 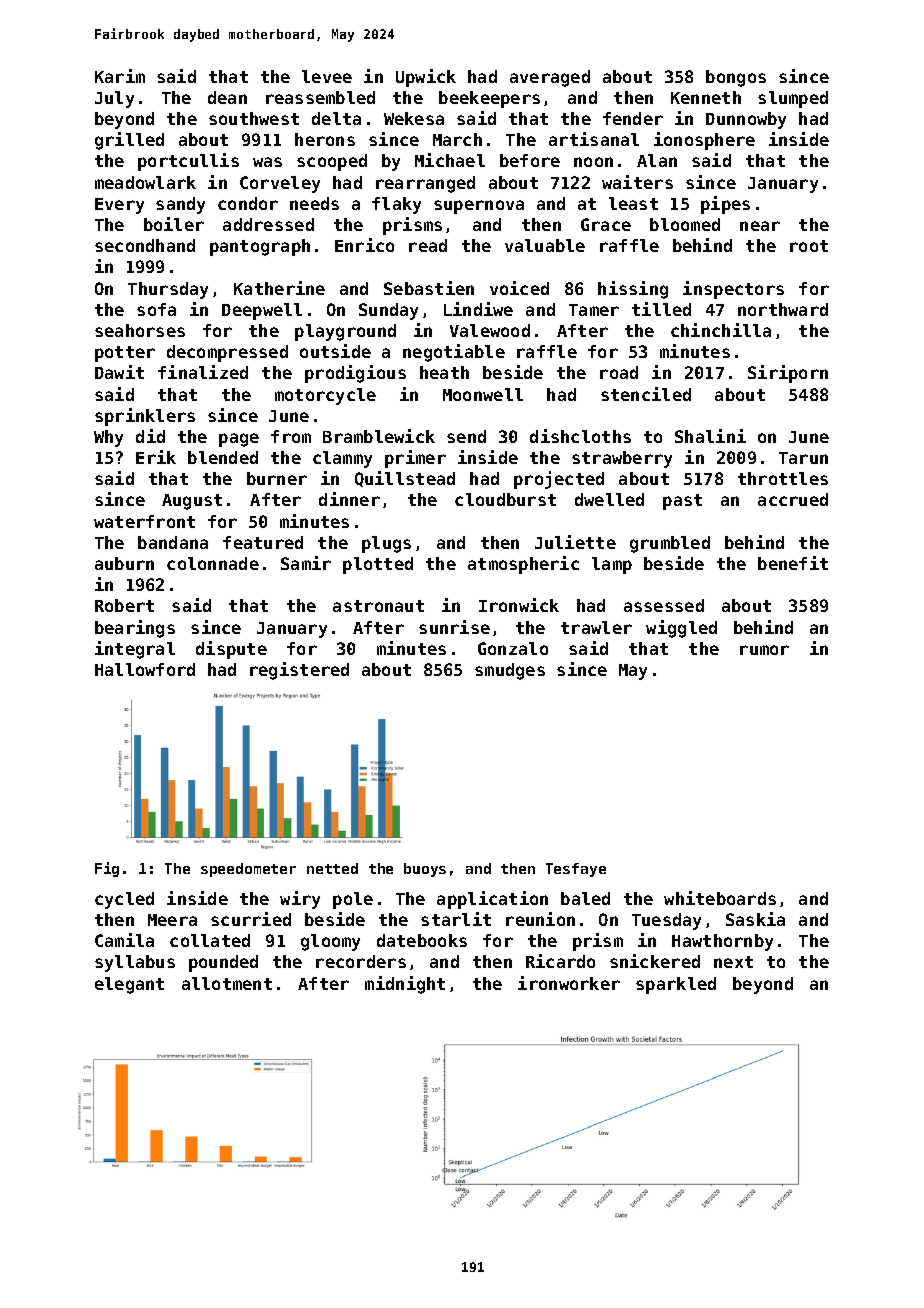 What do you see at coordinates (386, 544) in the screenshot?
I see `plugs` at bounding box center [386, 544].
